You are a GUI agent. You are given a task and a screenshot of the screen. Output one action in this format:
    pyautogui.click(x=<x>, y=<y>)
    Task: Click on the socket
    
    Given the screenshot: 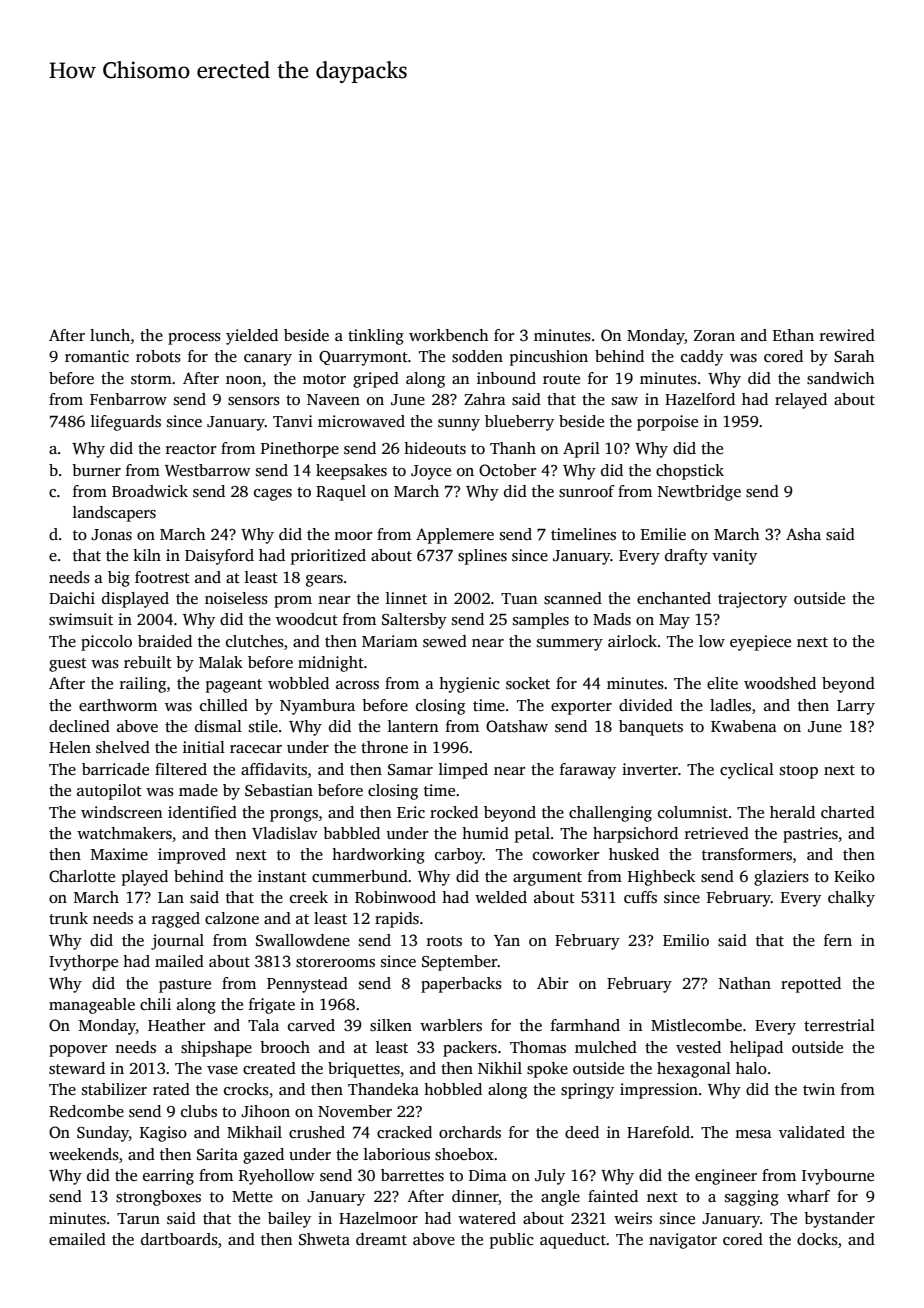 What is the action you would take?
    pyautogui.click(x=528, y=683)
